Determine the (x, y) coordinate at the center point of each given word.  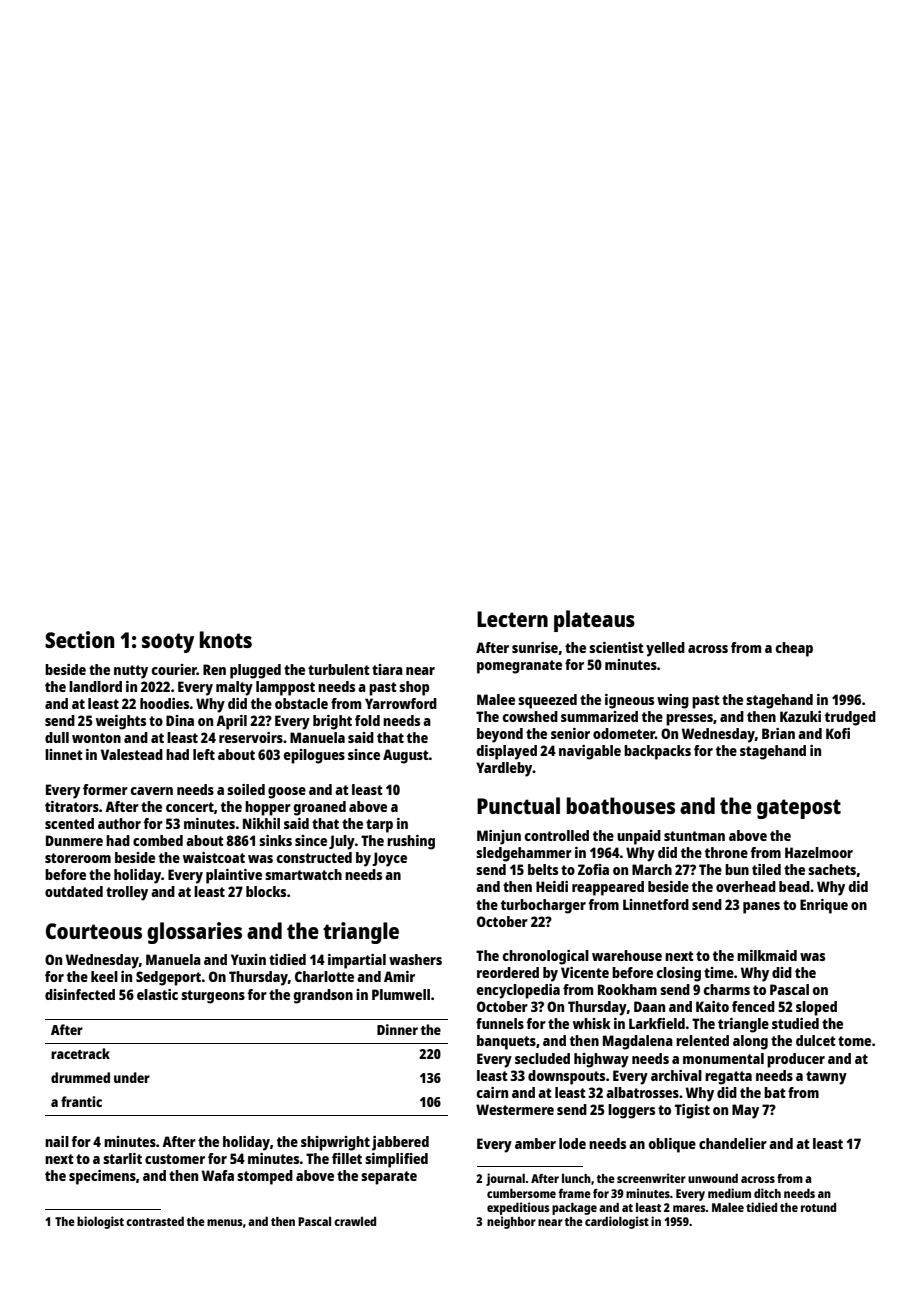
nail (57, 1141)
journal (505, 1179)
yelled (665, 649)
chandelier (733, 1143)
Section (80, 639)
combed (158, 840)
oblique (672, 1145)
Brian (778, 733)
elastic (157, 994)
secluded (542, 1058)
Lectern (512, 619)
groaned (320, 808)
